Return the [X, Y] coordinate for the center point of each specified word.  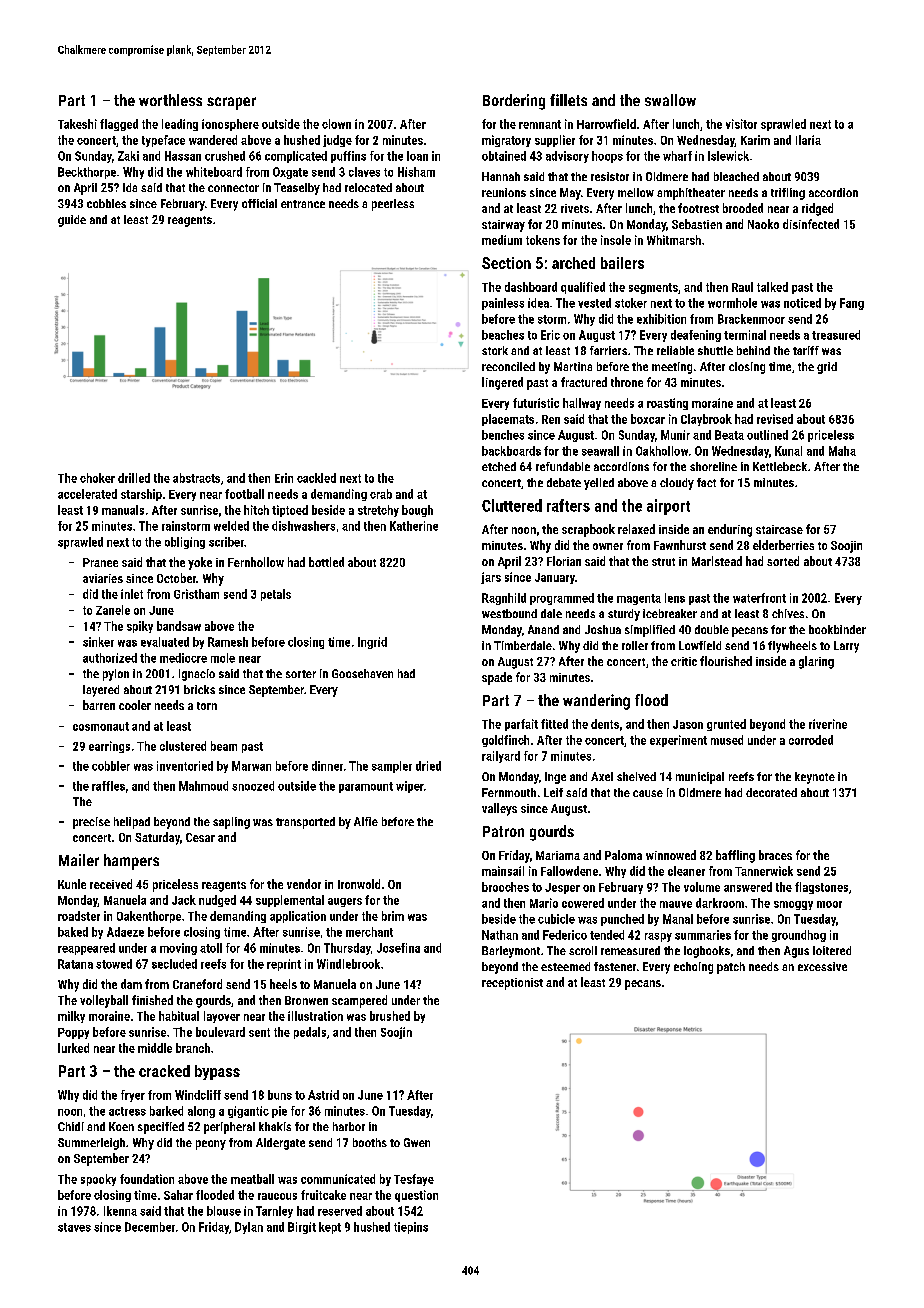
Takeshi [77, 124]
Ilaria [808, 140]
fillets [568, 100]
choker [97, 478]
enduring [730, 530]
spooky [98, 1180]
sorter [301, 674]
